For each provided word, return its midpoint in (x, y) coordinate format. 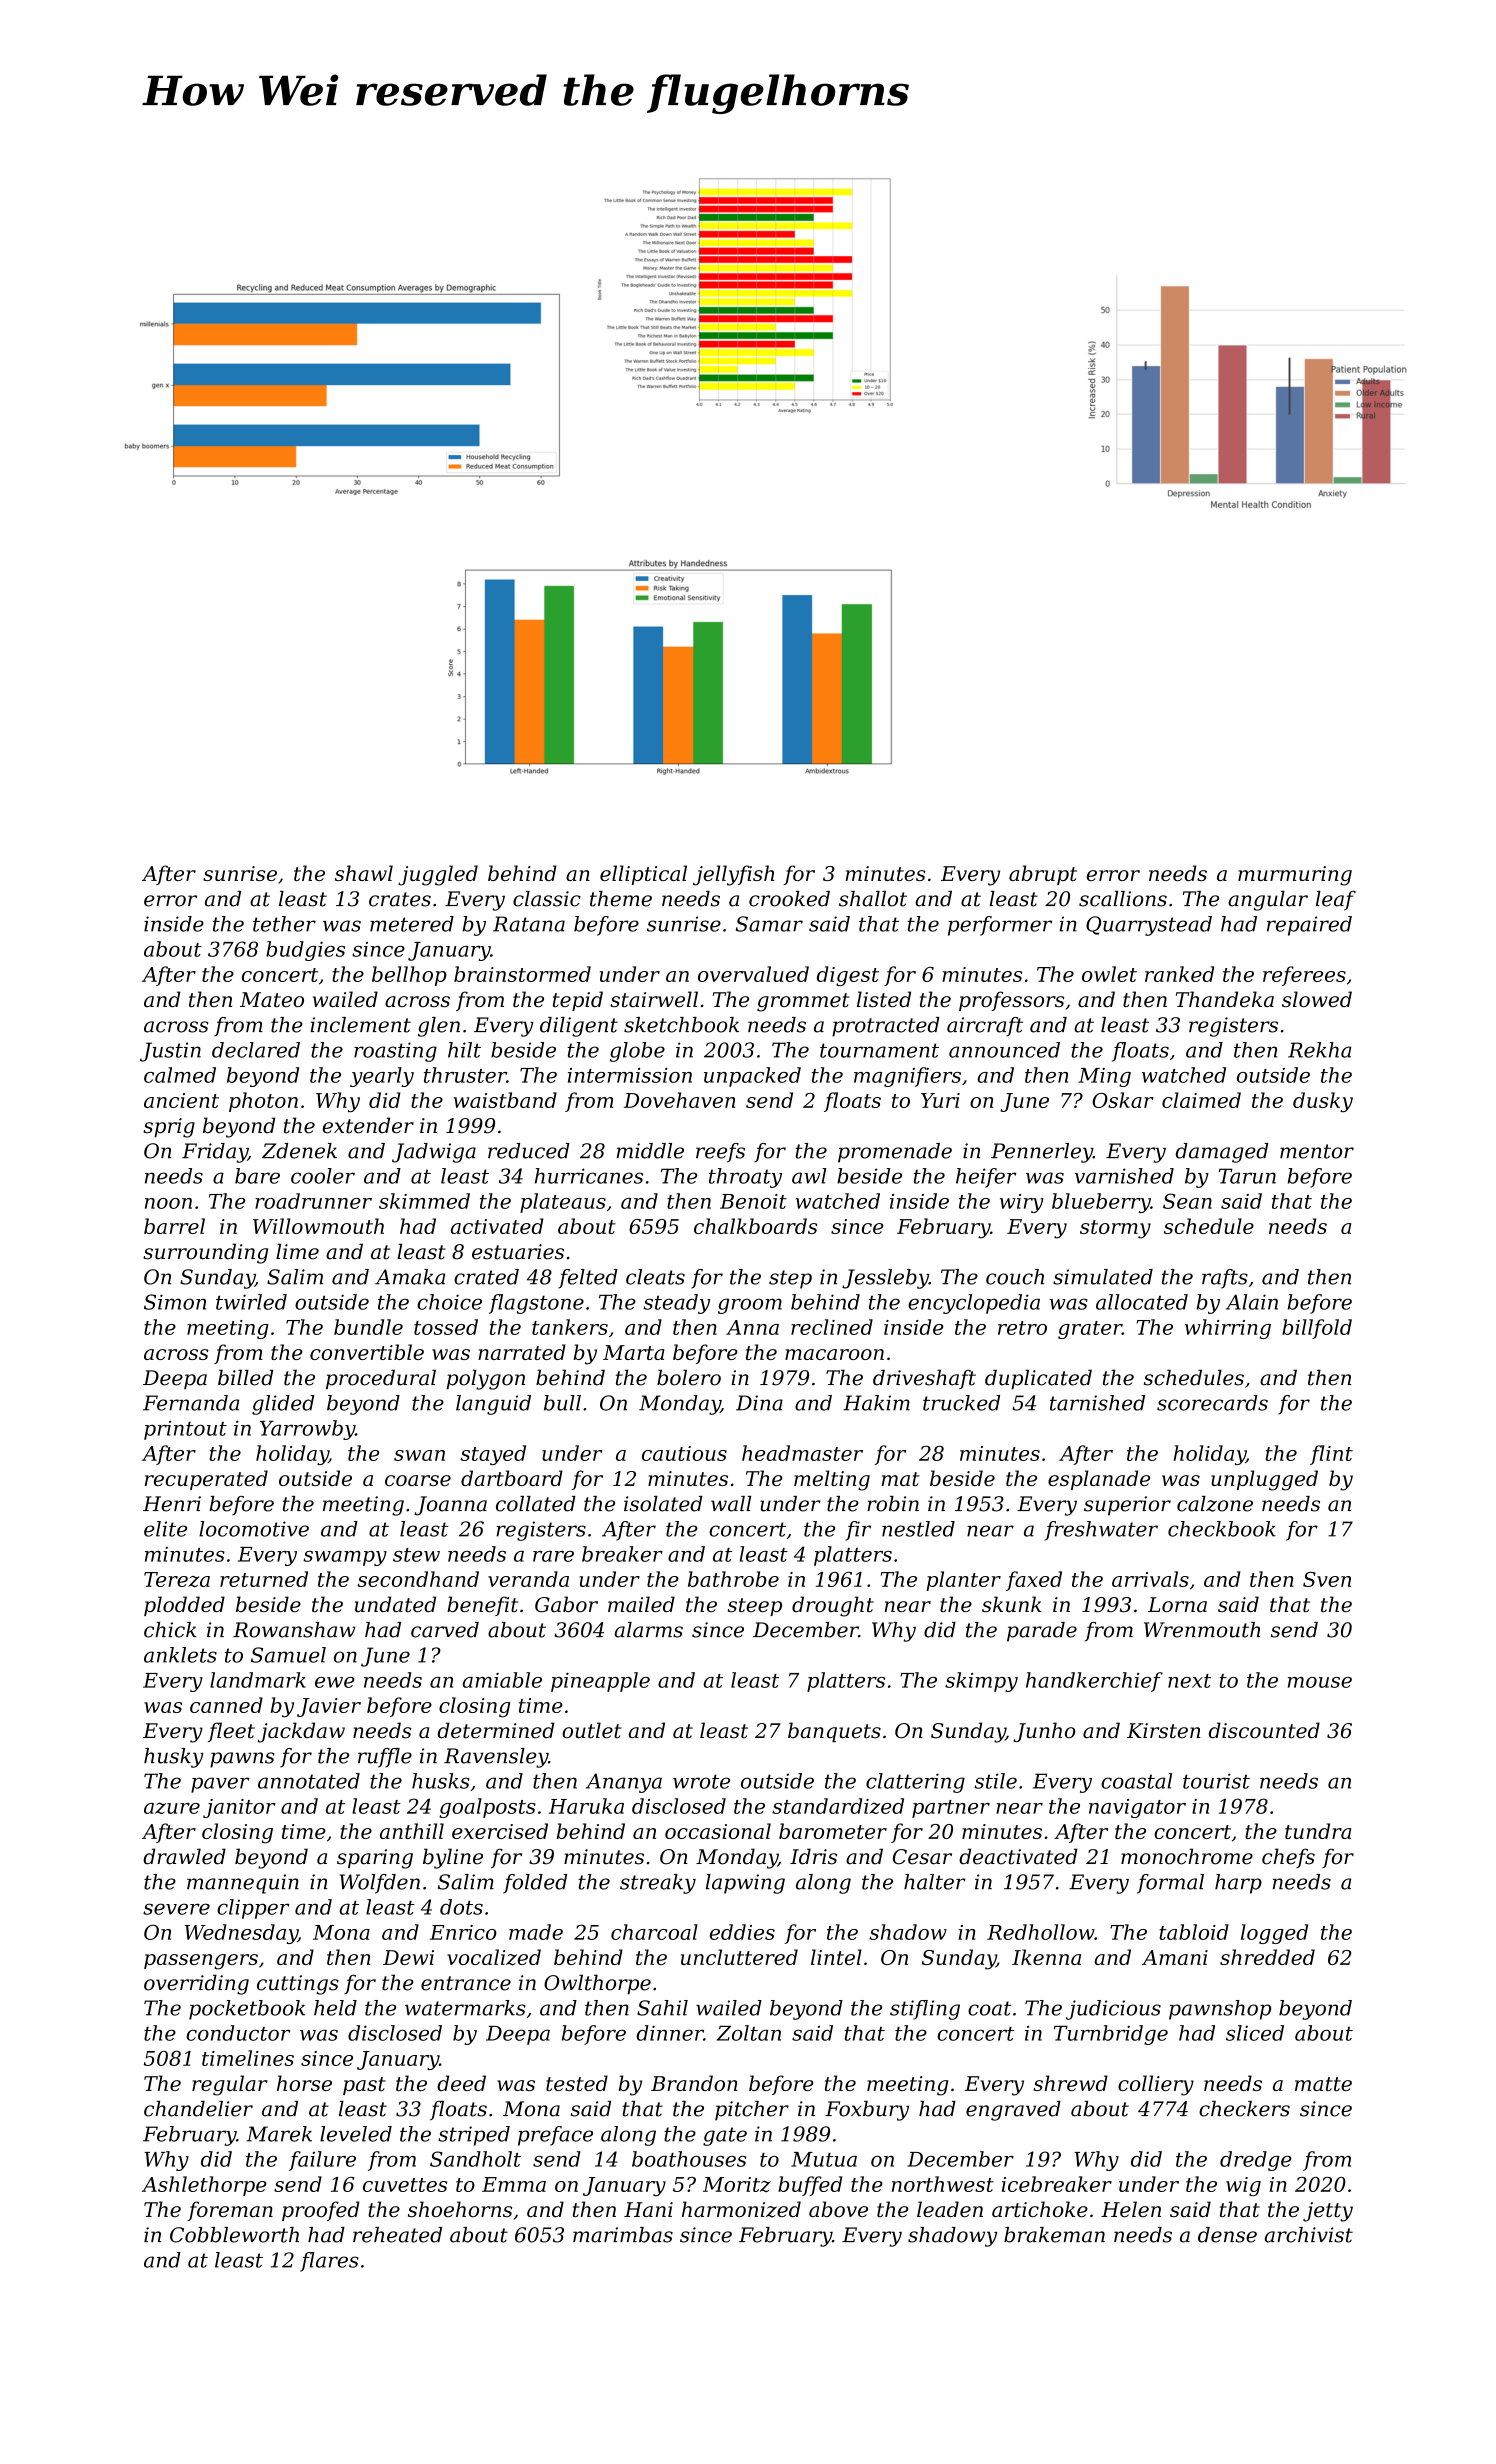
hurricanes (589, 1176)
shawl (364, 873)
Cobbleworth (234, 2235)
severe (176, 1909)
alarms (648, 1630)
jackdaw (301, 1732)
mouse (1320, 1682)
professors (1011, 1001)
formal (1170, 1884)
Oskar (1123, 1100)
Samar (769, 924)
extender (368, 1125)
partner (951, 1809)
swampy (345, 1558)
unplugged (1264, 1480)
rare (553, 1556)
